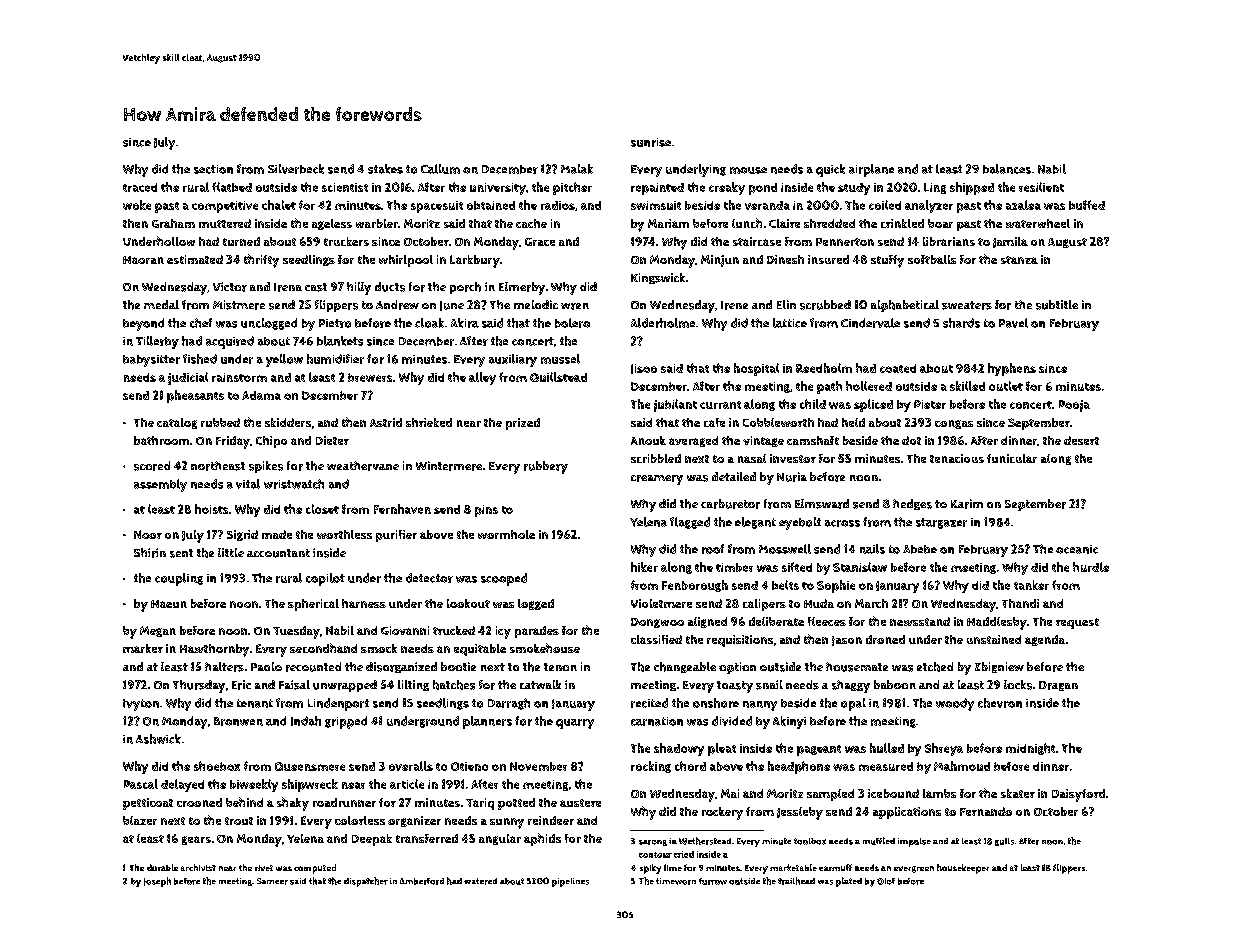 This screenshot has height=952, width=1233. I want to click on chalet, so click(279, 205).
